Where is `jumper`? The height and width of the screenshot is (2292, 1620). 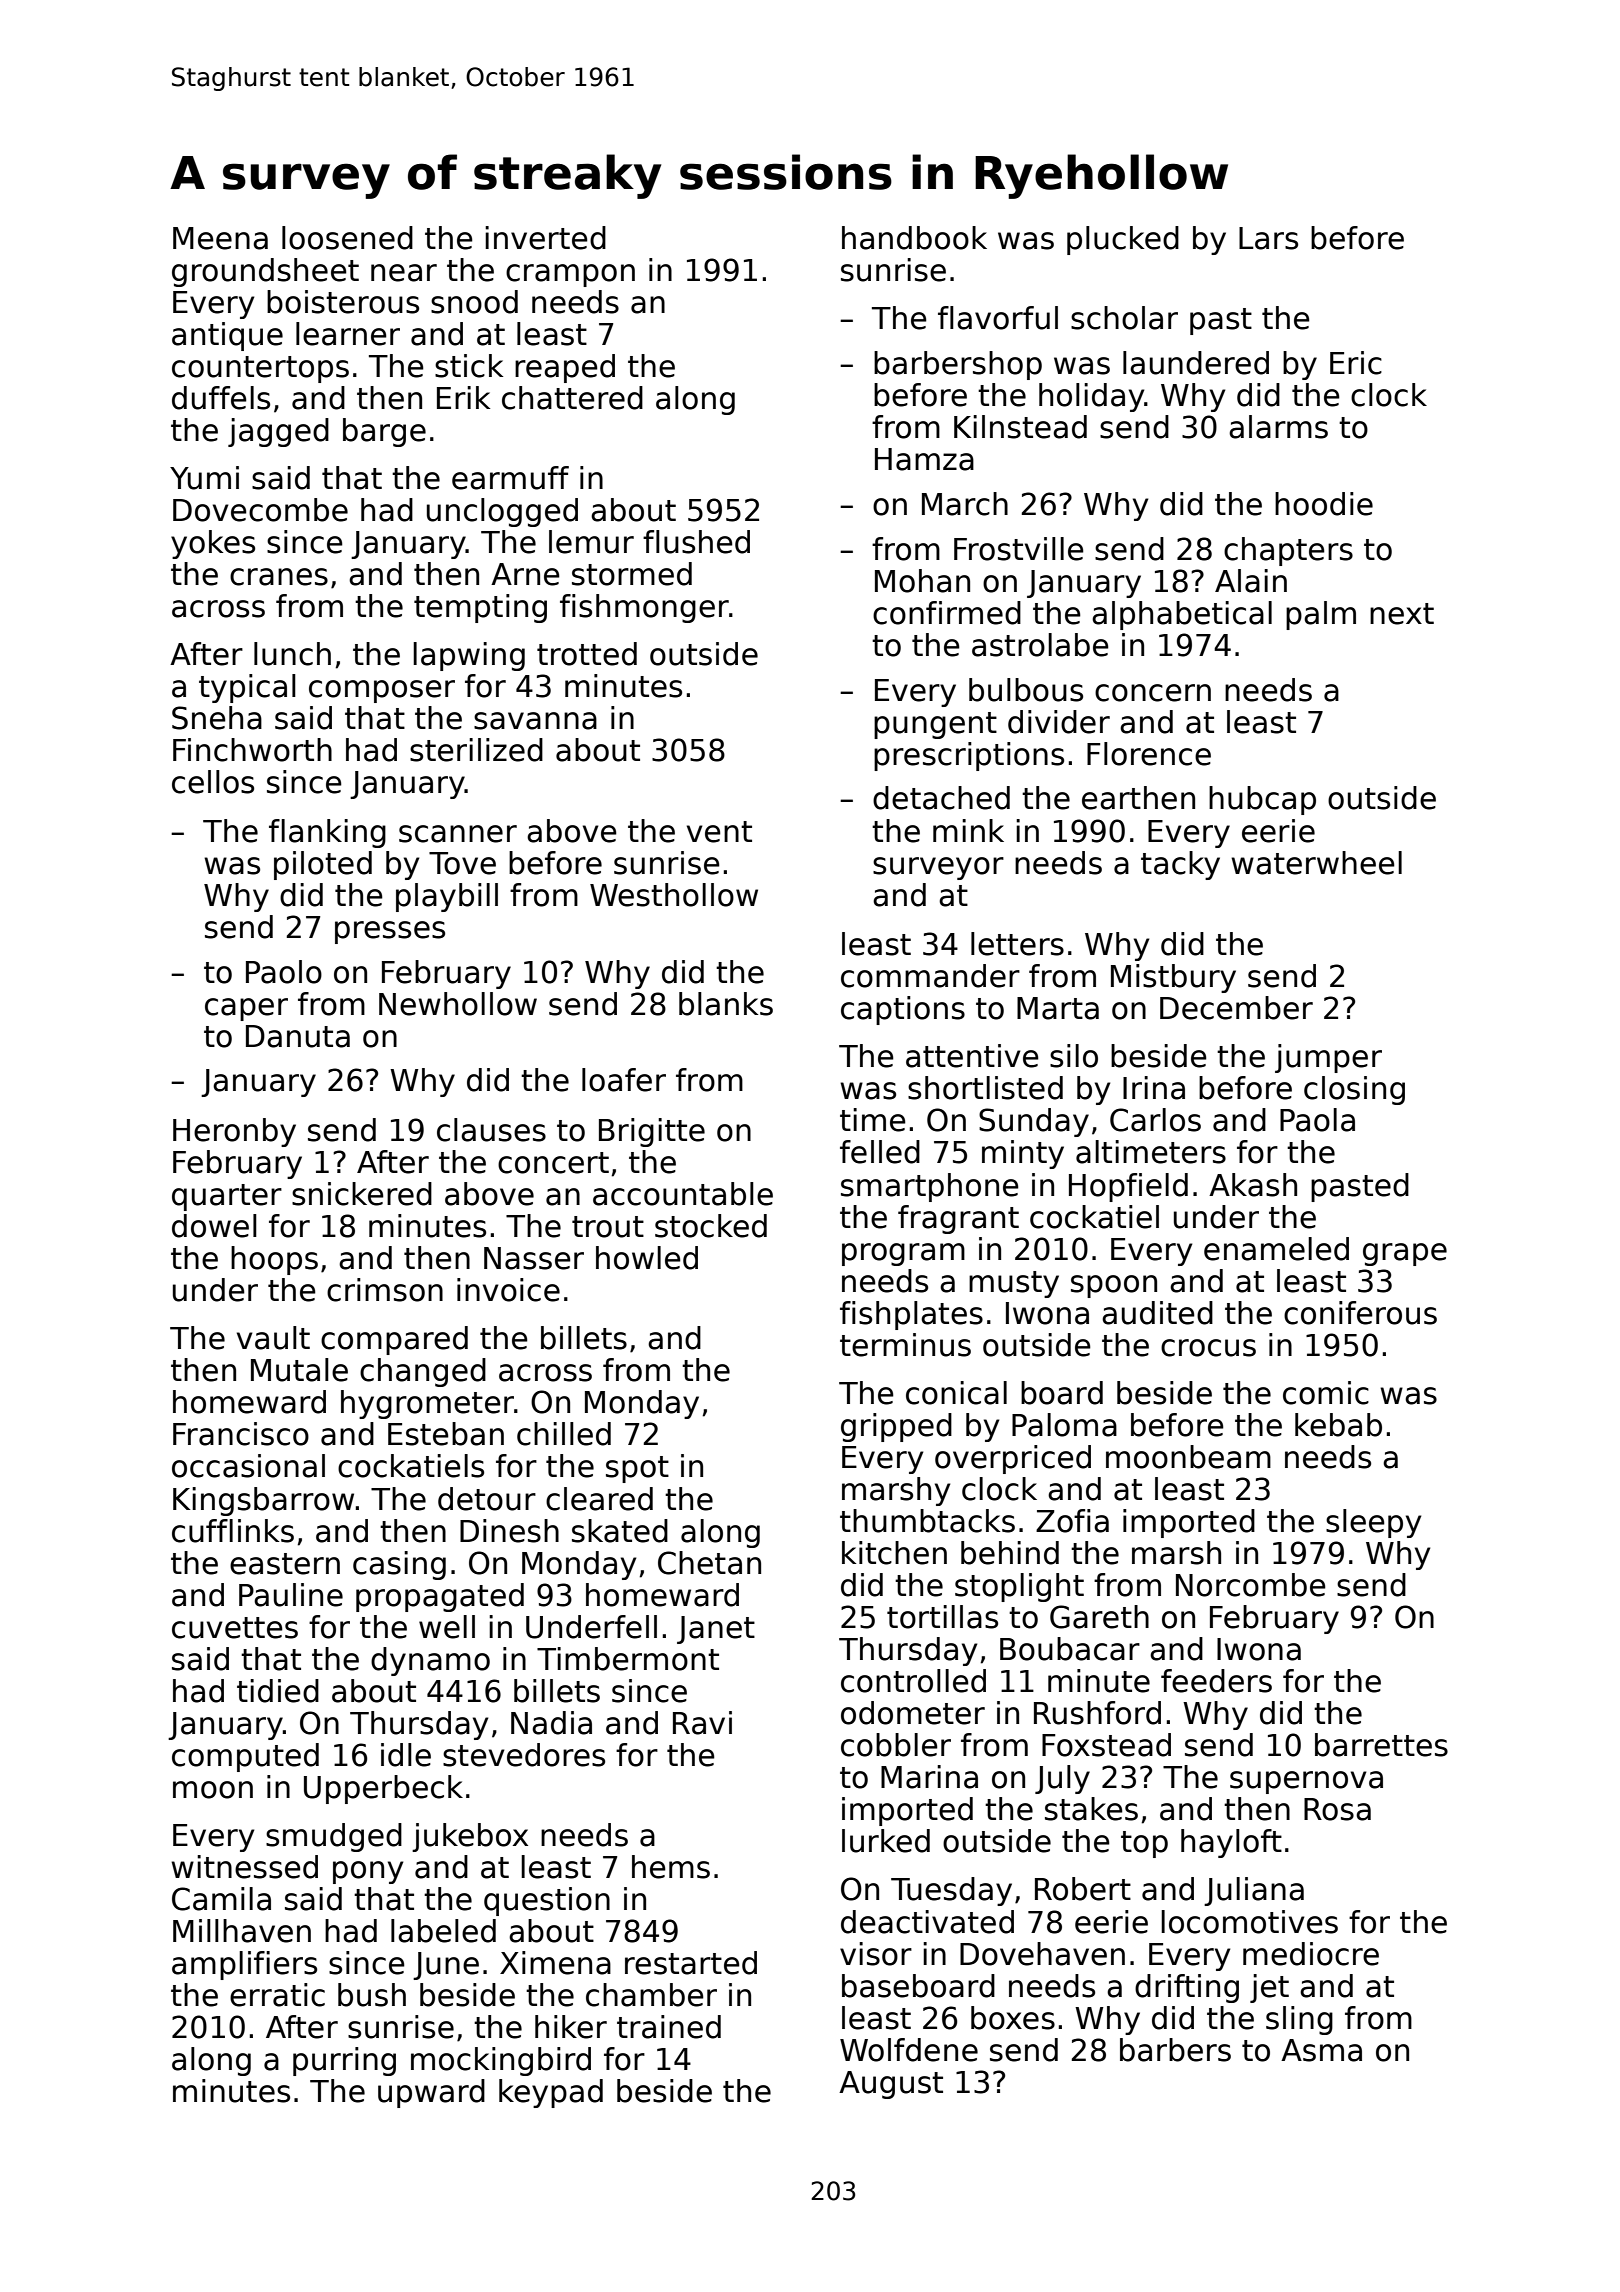
jumper is located at coordinates (1328, 1058).
